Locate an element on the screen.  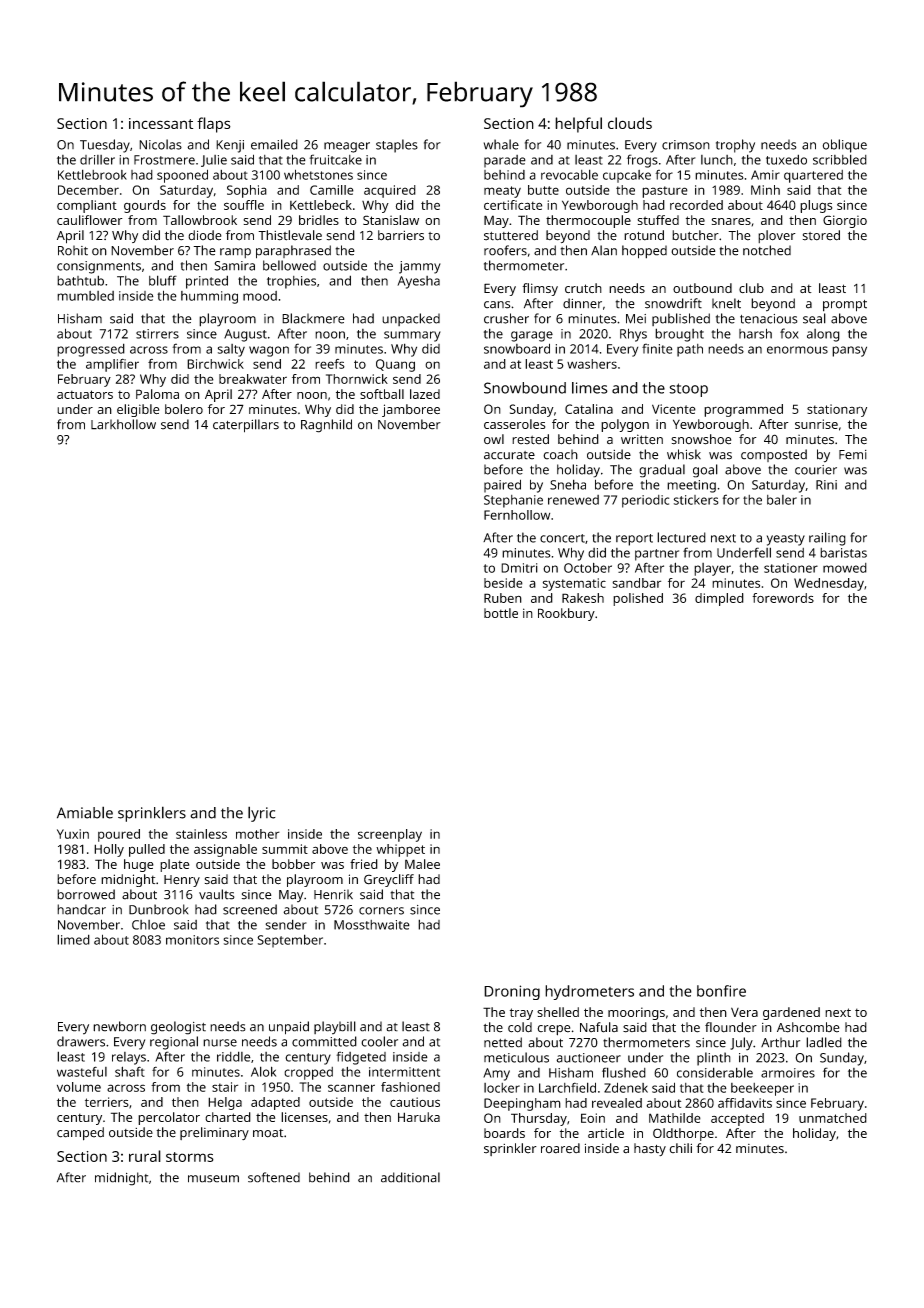
oblique is located at coordinates (845, 146).
